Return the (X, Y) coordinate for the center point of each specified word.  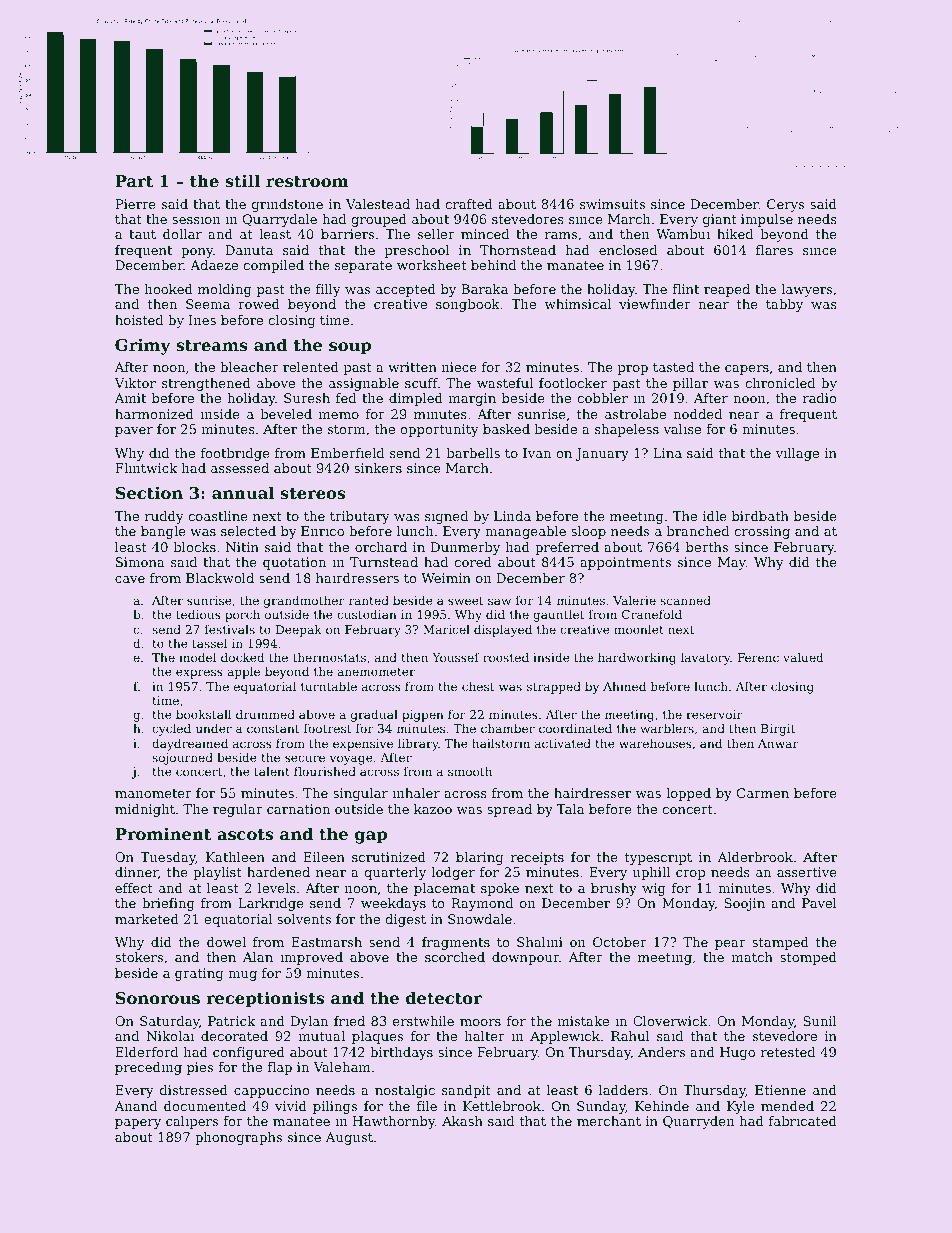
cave (130, 579)
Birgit (778, 730)
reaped (727, 290)
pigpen (423, 716)
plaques (377, 1037)
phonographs (238, 1138)
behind (493, 265)
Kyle (740, 1107)
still (243, 180)
